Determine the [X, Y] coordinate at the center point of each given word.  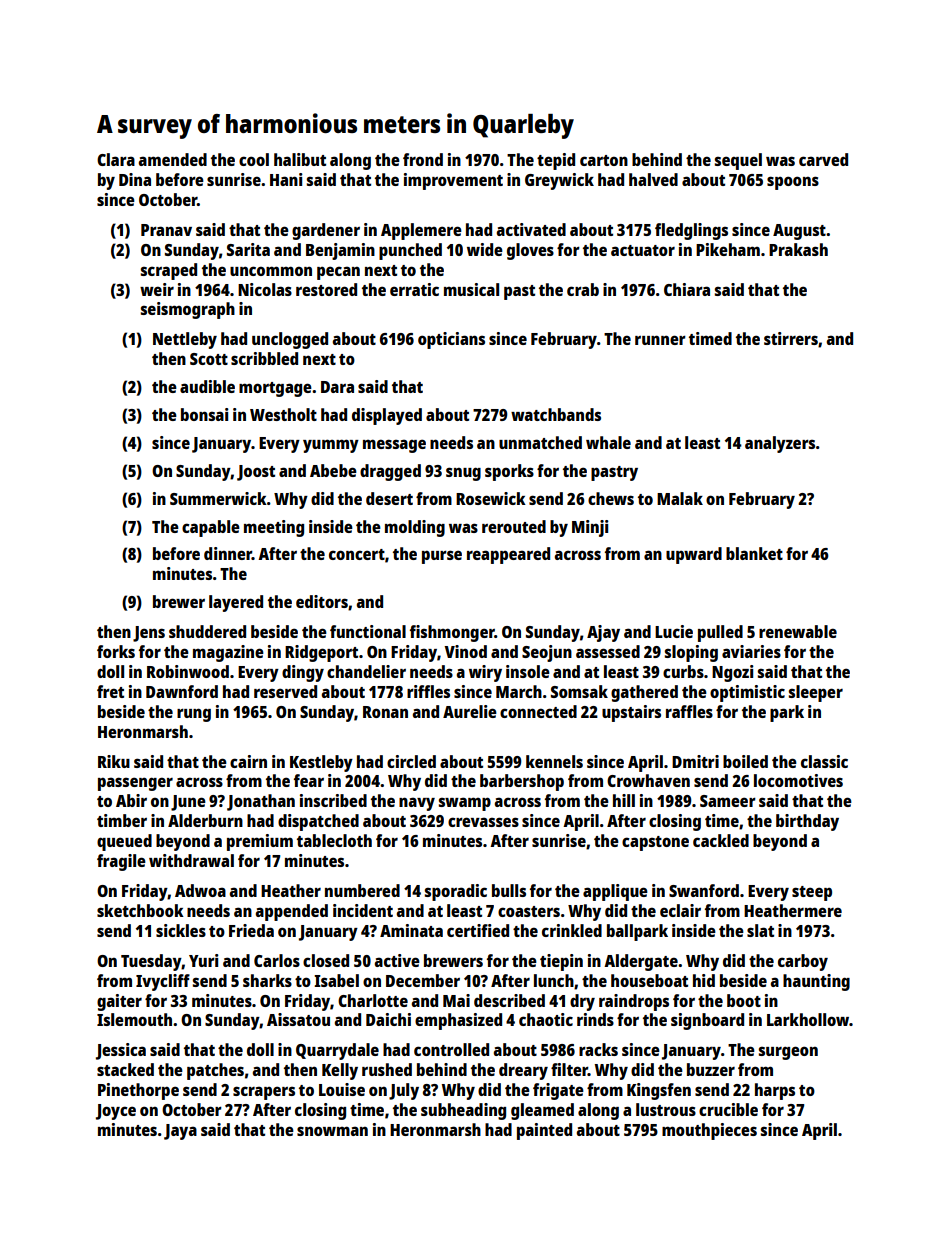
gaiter [119, 1002]
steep [812, 893]
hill [624, 800]
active [397, 960]
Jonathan [261, 802]
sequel [738, 161]
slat [760, 930]
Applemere [421, 231]
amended [173, 159]
